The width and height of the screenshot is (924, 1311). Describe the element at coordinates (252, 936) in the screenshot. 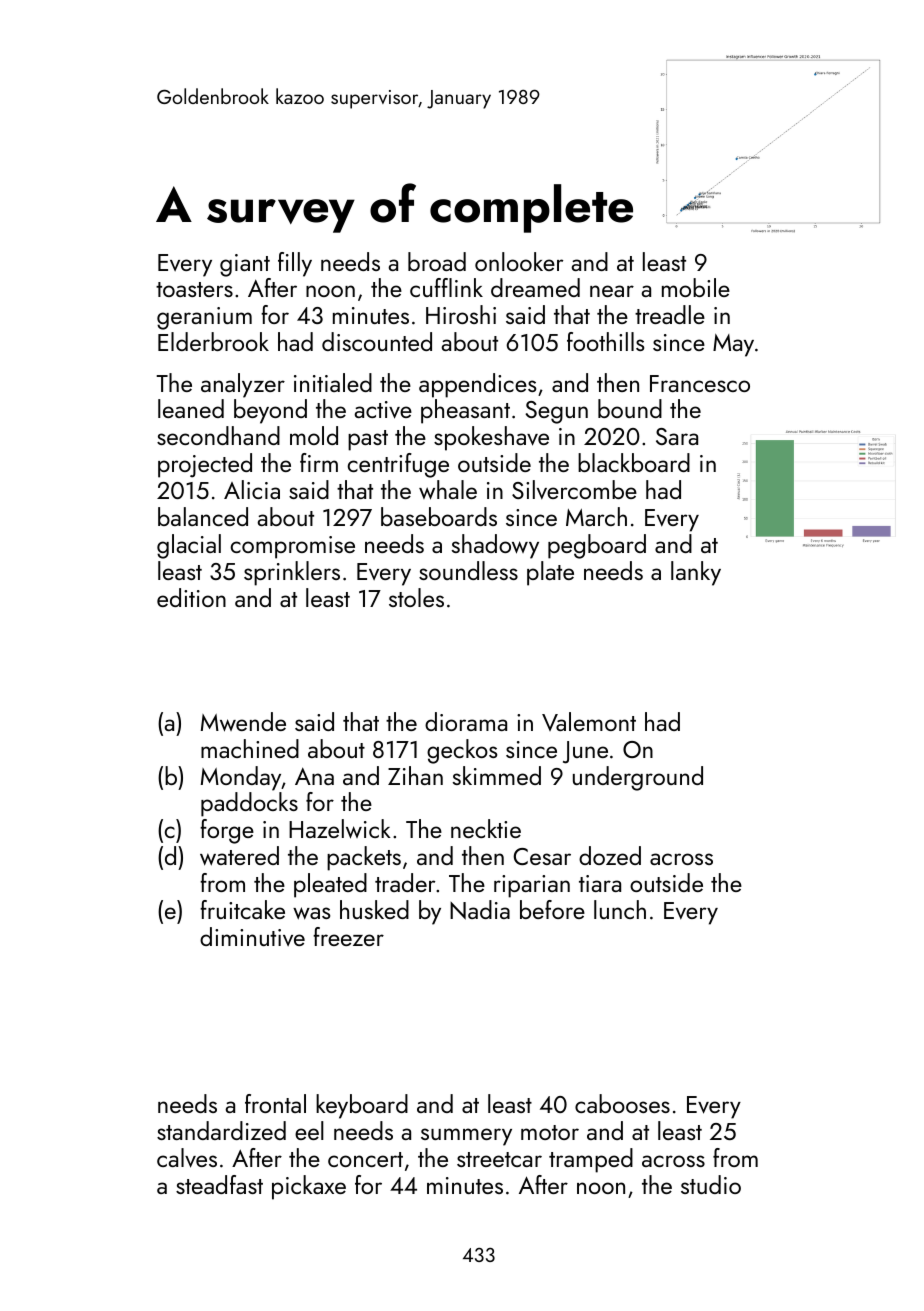

I see `diminutive` at that location.
